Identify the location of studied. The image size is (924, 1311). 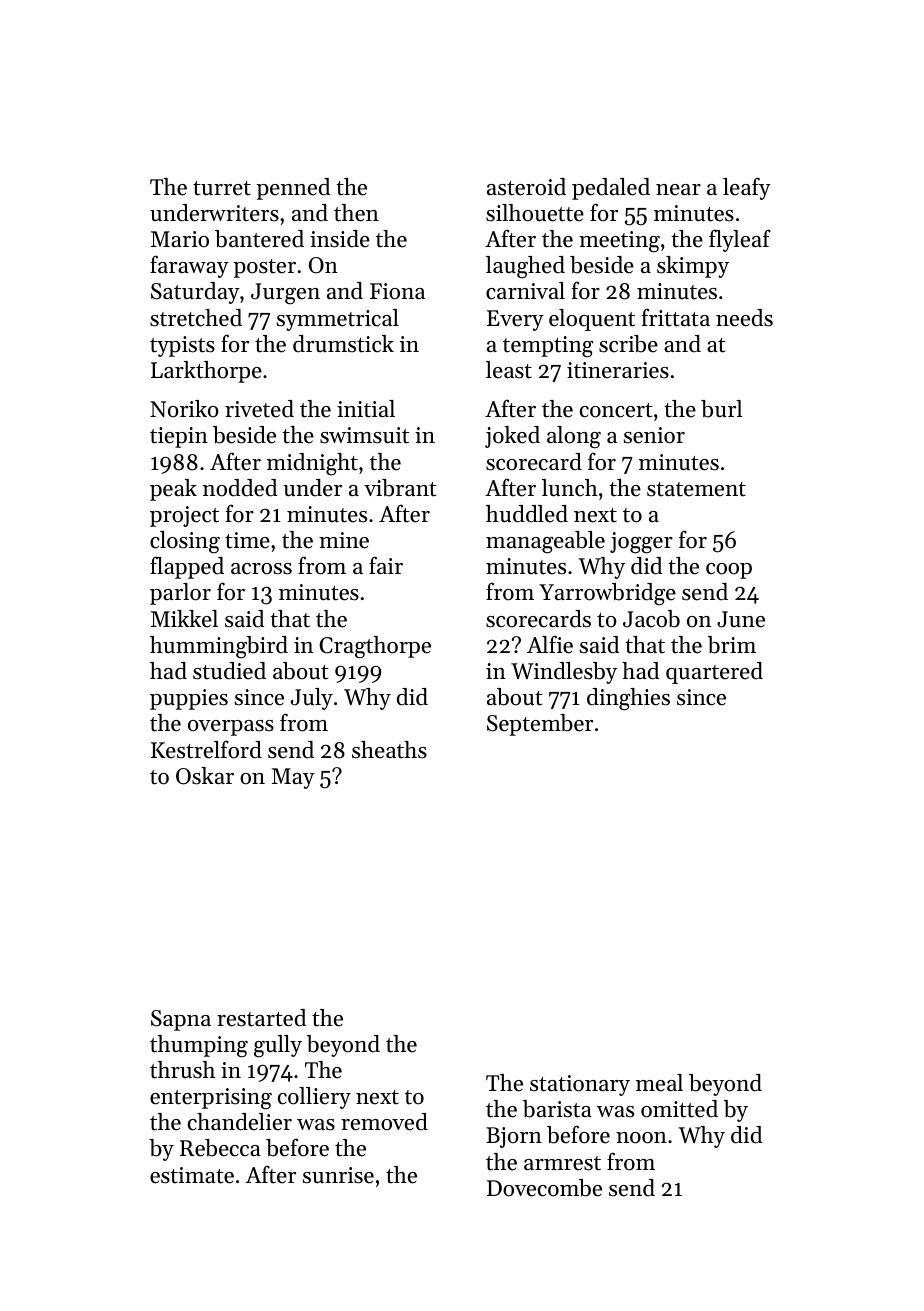
(229, 671).
